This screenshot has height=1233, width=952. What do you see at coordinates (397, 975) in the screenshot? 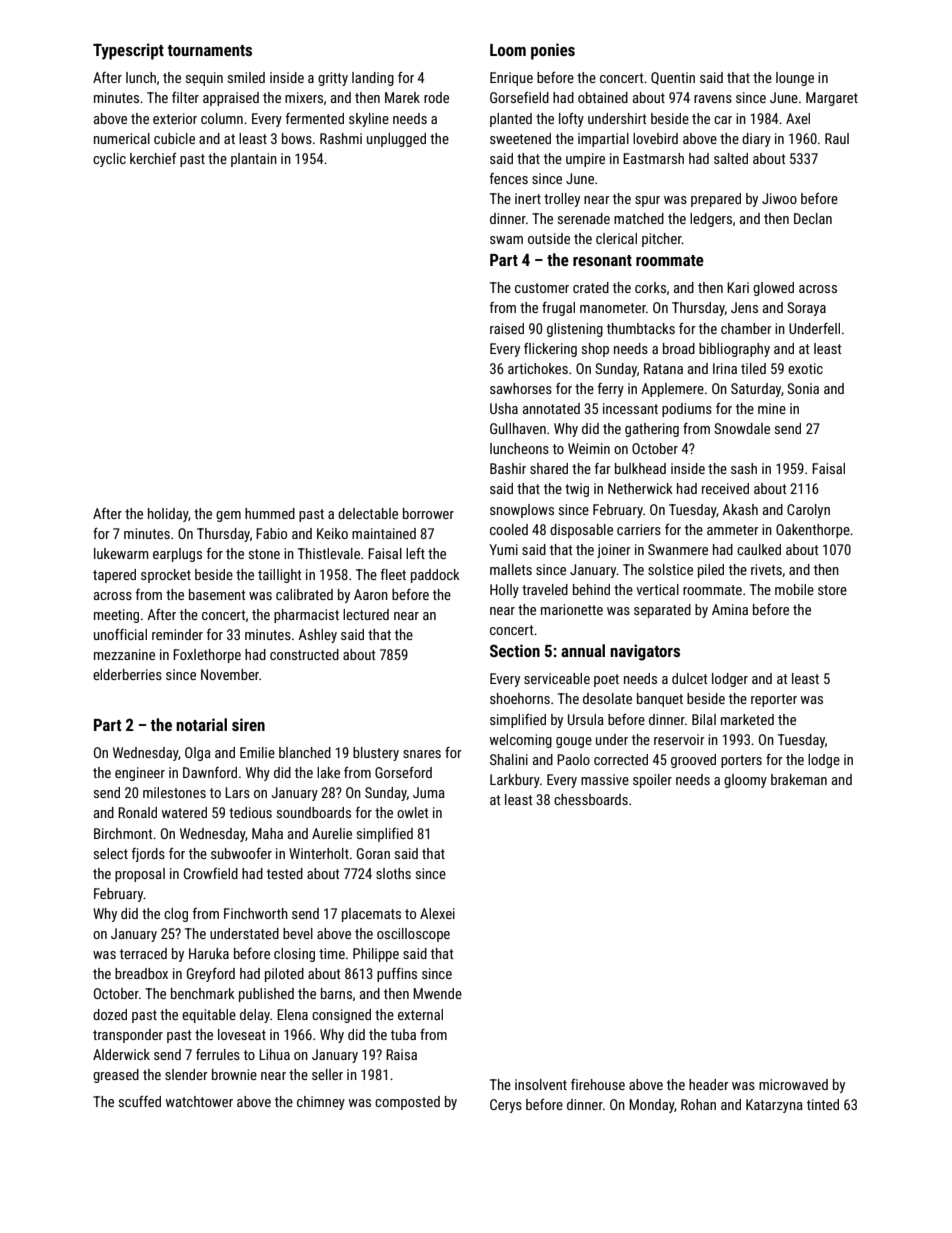
I see `puffins` at bounding box center [397, 975].
